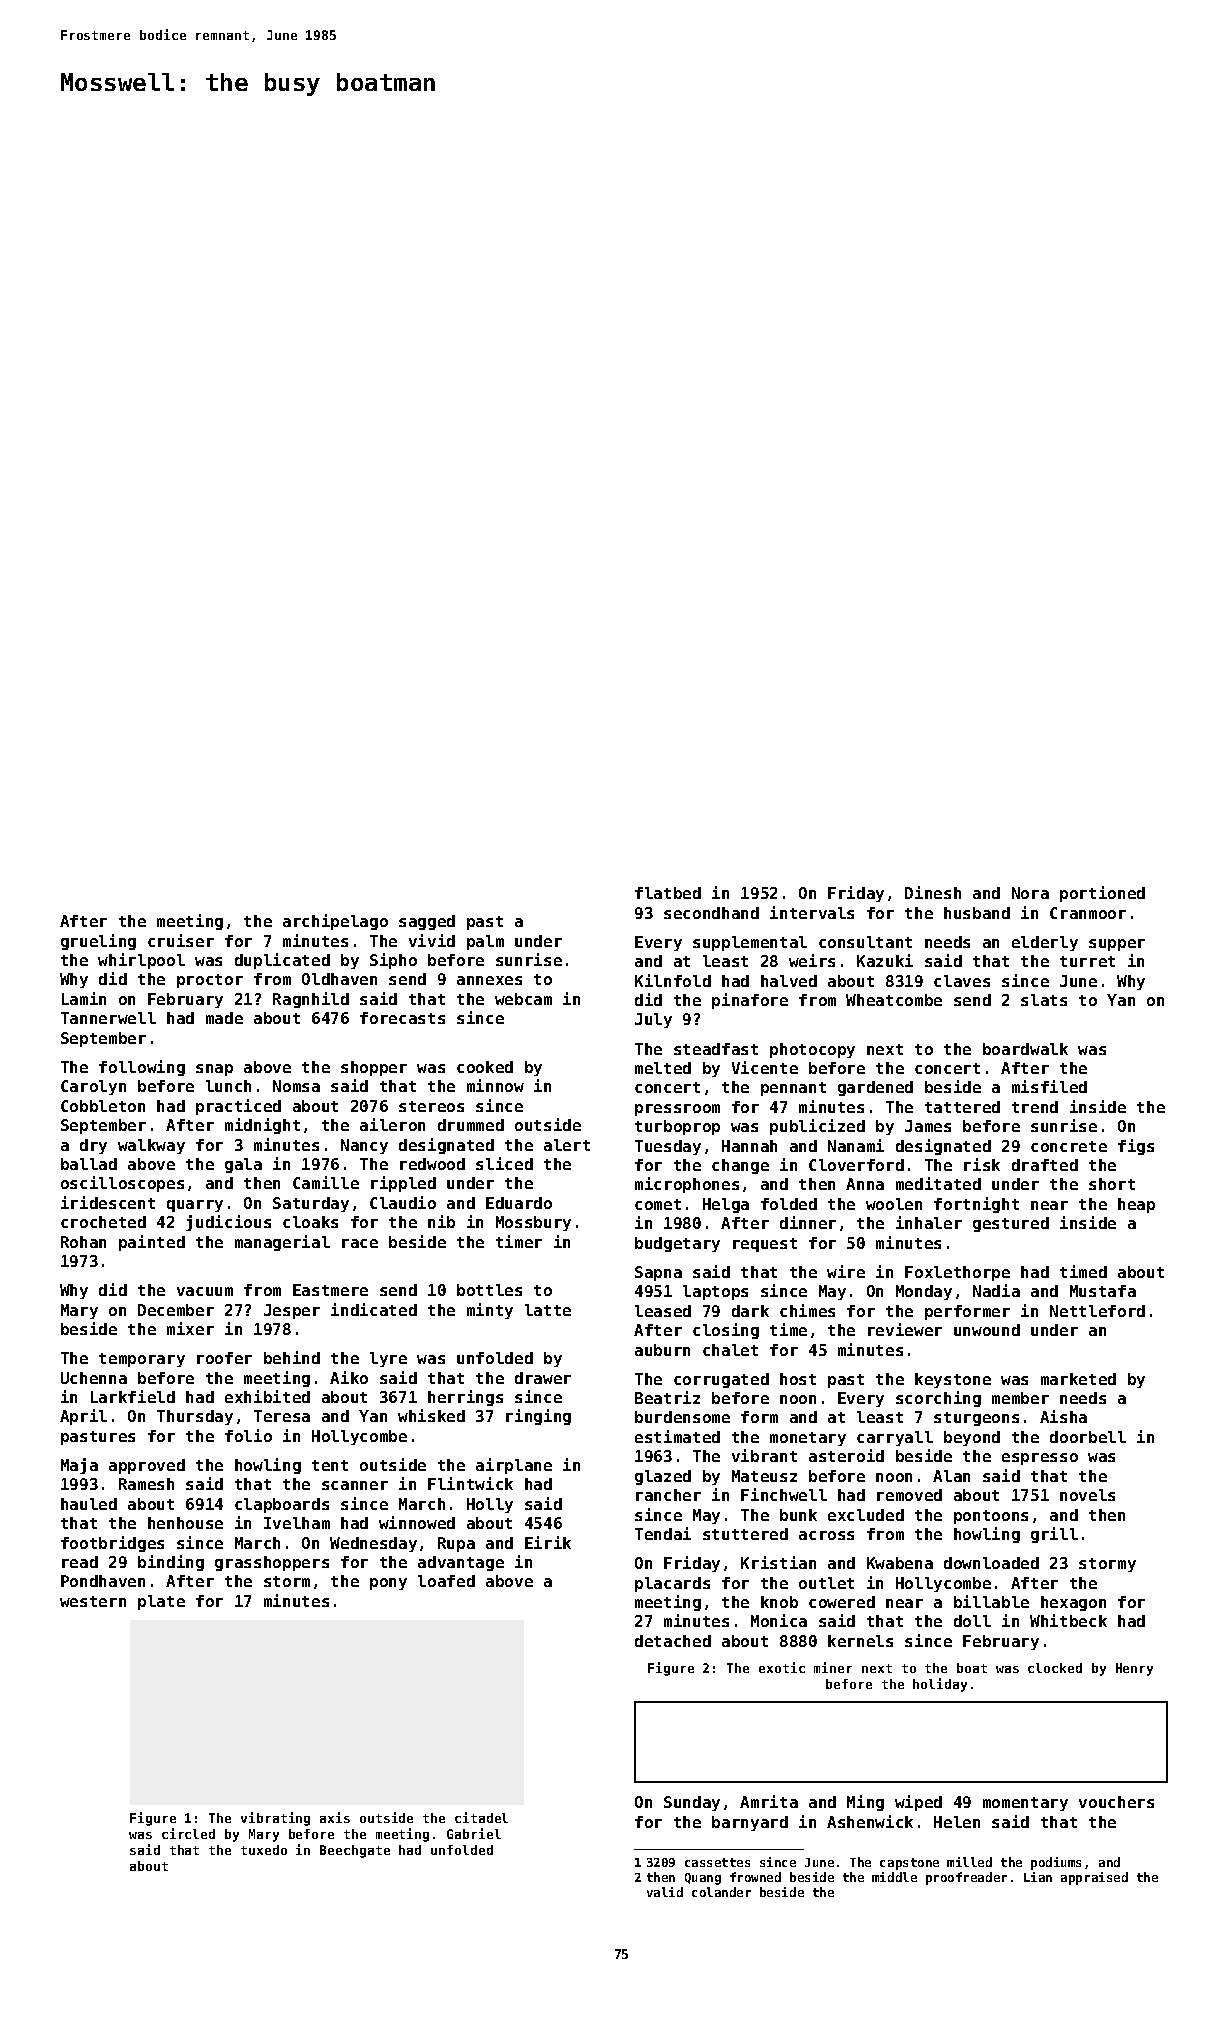  Describe the element at coordinates (248, 1435) in the page. I see `folio` at that location.
